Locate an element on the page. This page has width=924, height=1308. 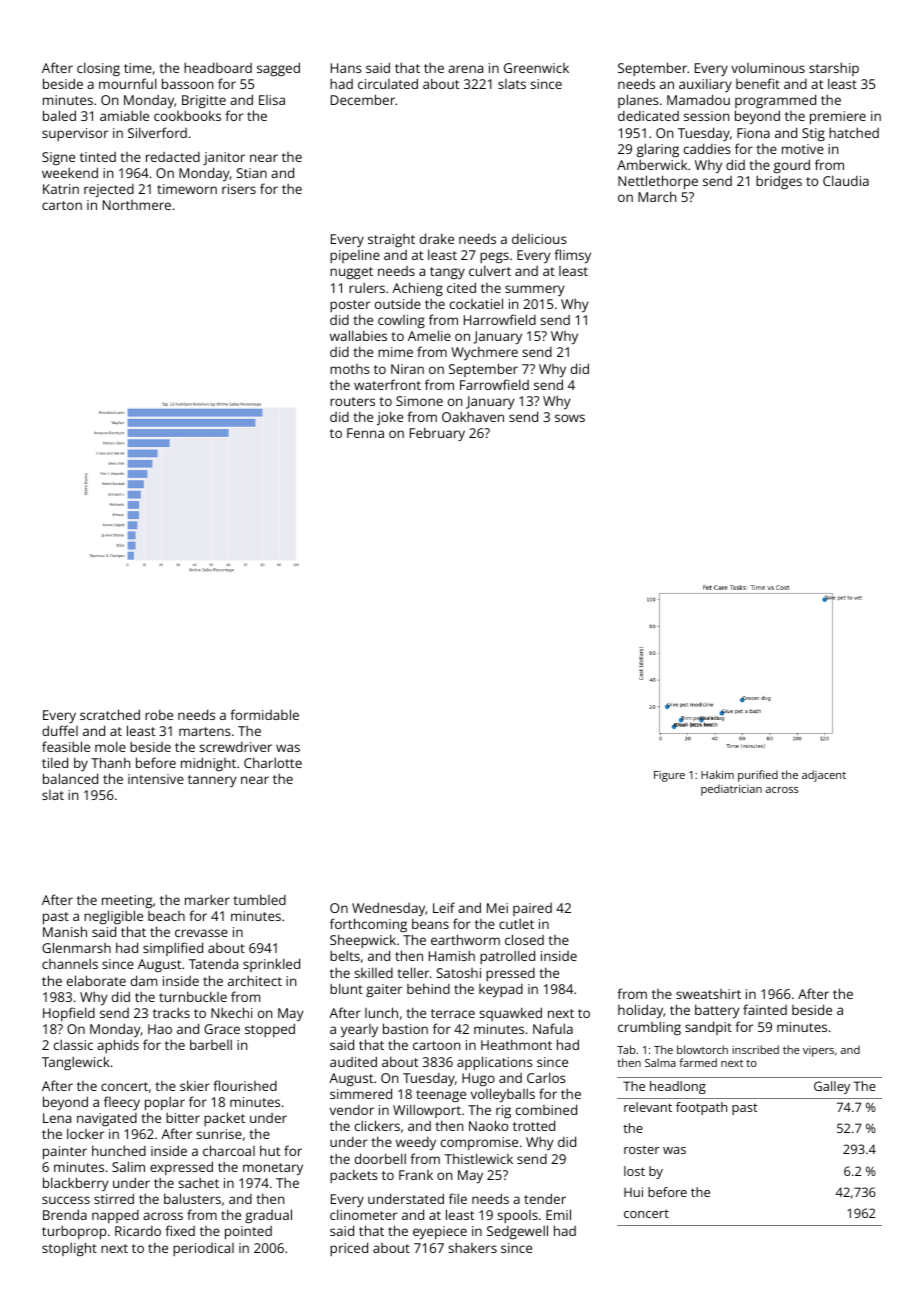
sows is located at coordinates (570, 418).
